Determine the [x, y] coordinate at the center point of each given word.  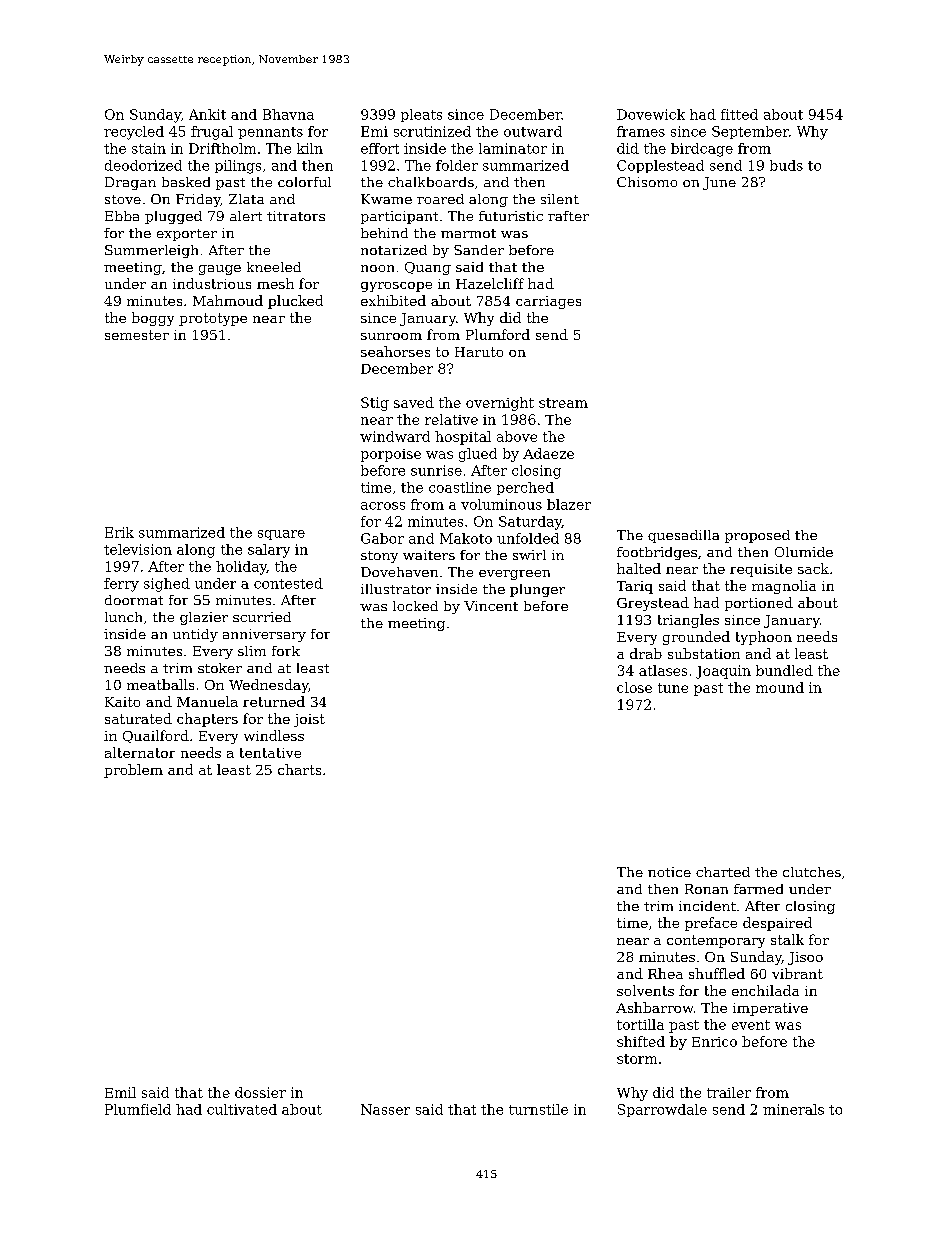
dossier [260, 1092]
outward [533, 131]
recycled [134, 133]
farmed [758, 889]
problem [133, 771]
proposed [757, 536]
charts [299, 769]
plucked [295, 302]
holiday [241, 568]
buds [786, 165]
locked [415, 606]
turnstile [538, 1109]
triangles [688, 621]
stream [563, 403]
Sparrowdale [662, 1110]
